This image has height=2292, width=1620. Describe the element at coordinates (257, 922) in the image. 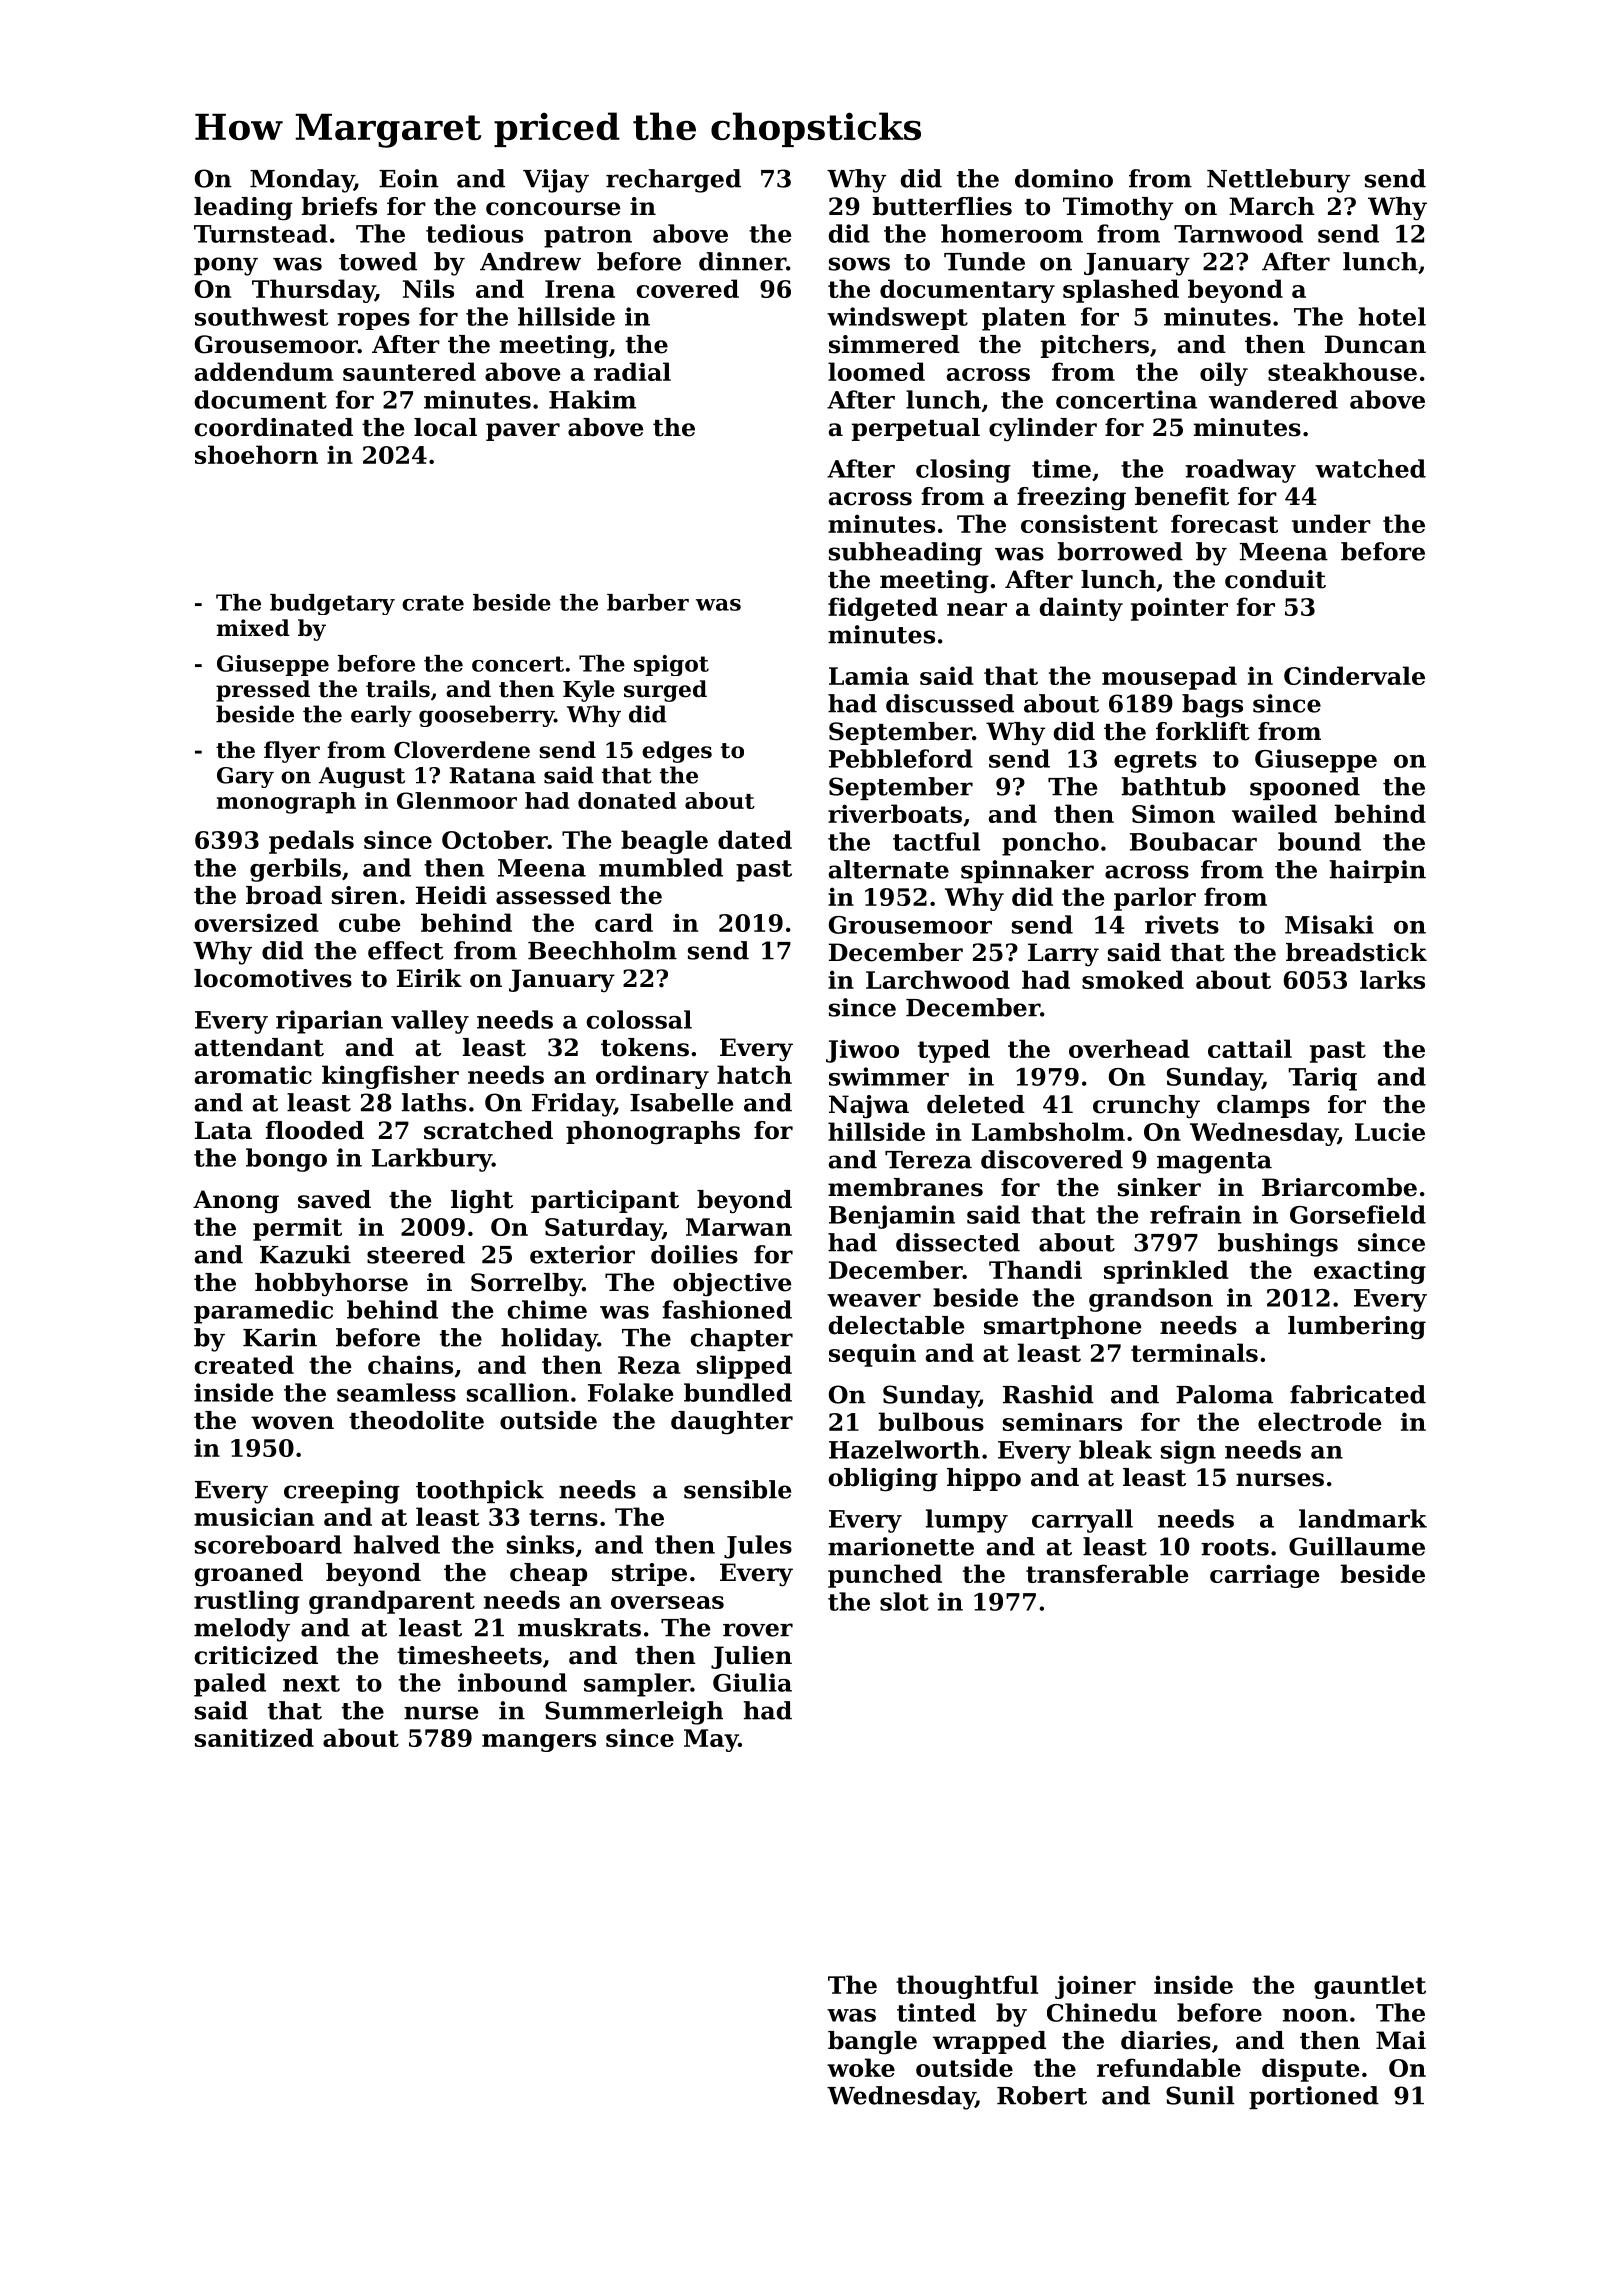

I see `oversized` at that location.
